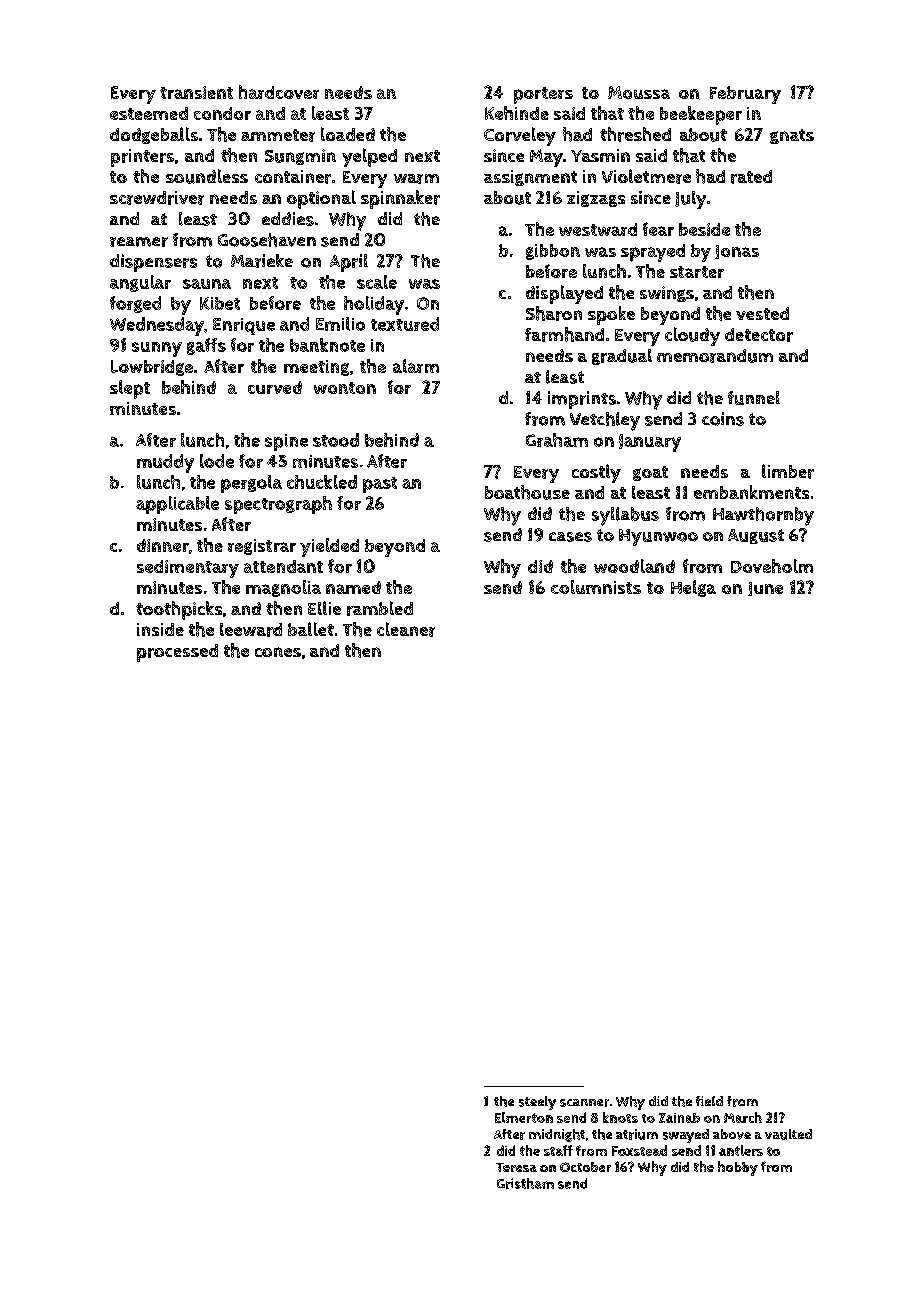 The image size is (924, 1308). What do you see at coordinates (639, 92) in the screenshot?
I see `Moussa` at bounding box center [639, 92].
